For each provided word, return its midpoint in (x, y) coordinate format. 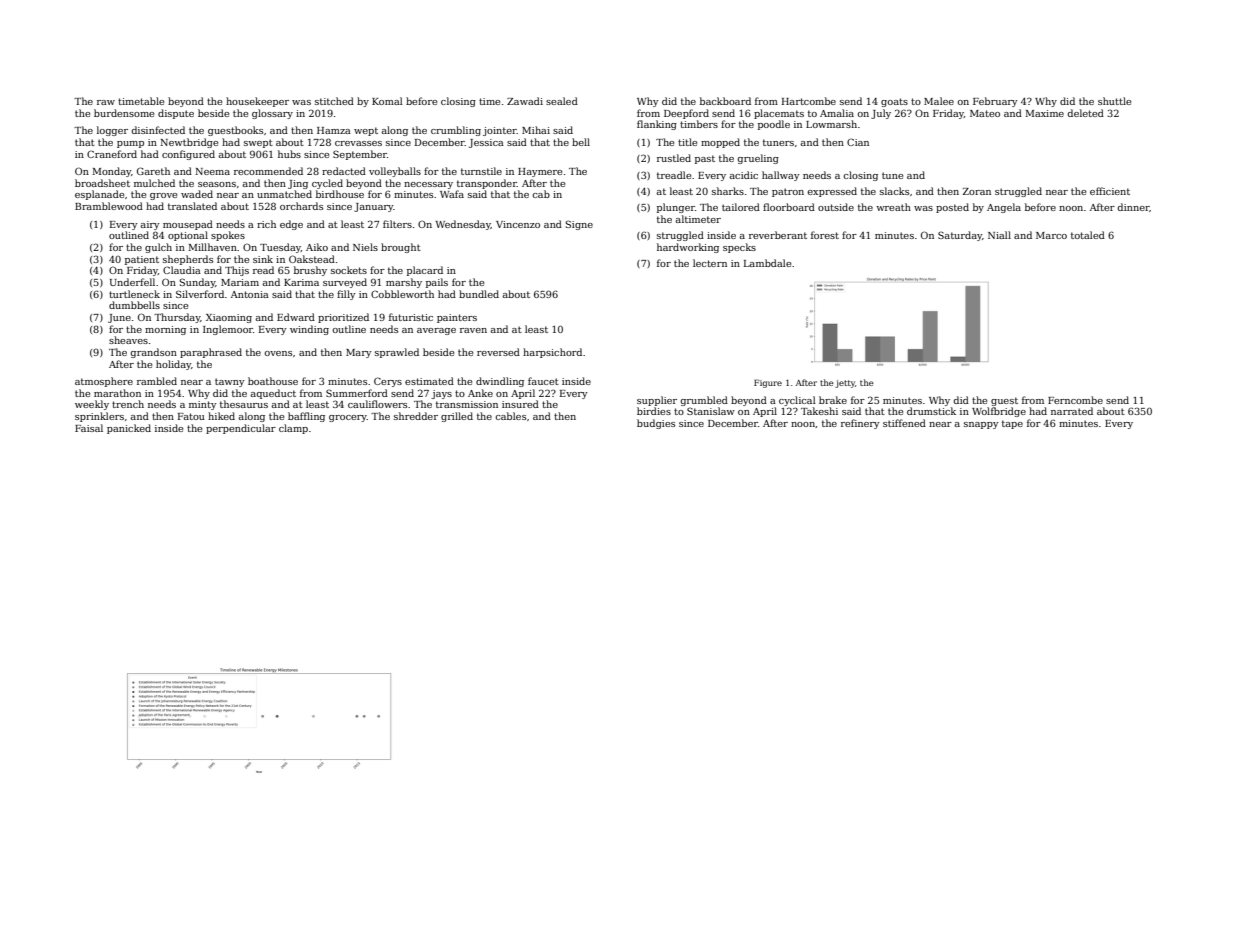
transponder (487, 184)
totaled (1088, 235)
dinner (1133, 207)
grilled (457, 417)
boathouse (273, 381)
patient (142, 260)
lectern (710, 263)
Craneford (112, 154)
